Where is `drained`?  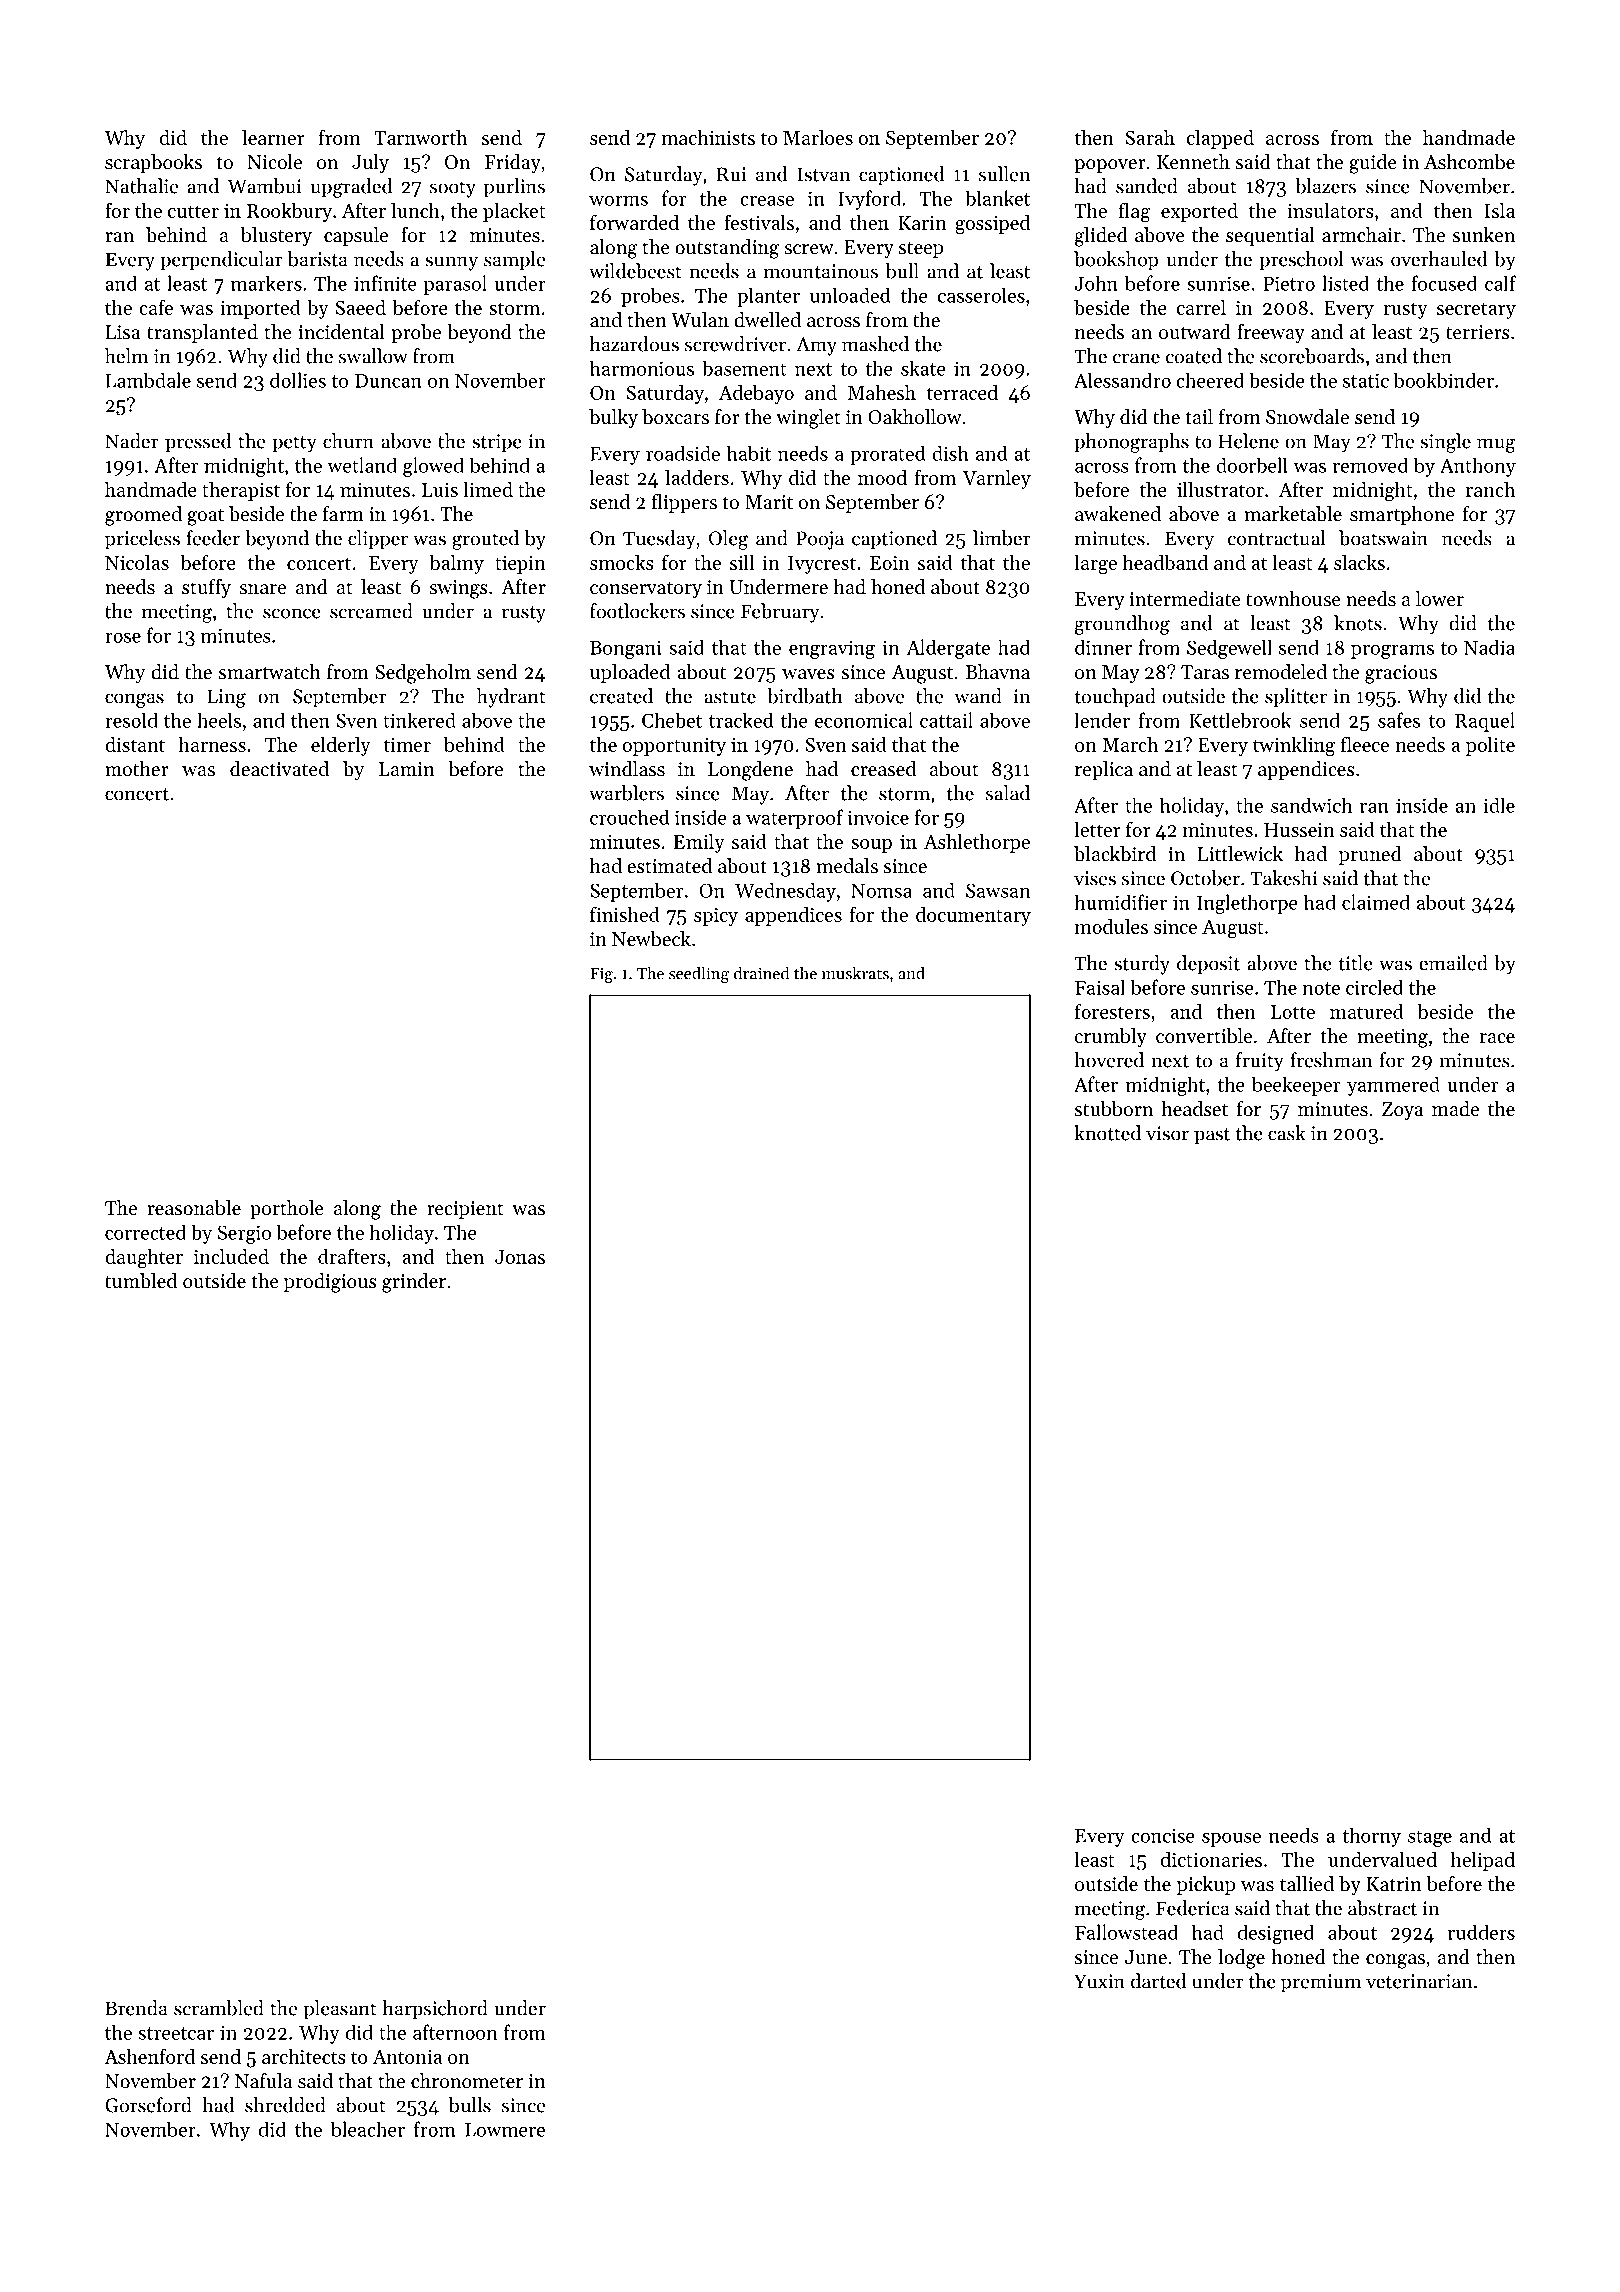 drained is located at coordinates (761, 973).
